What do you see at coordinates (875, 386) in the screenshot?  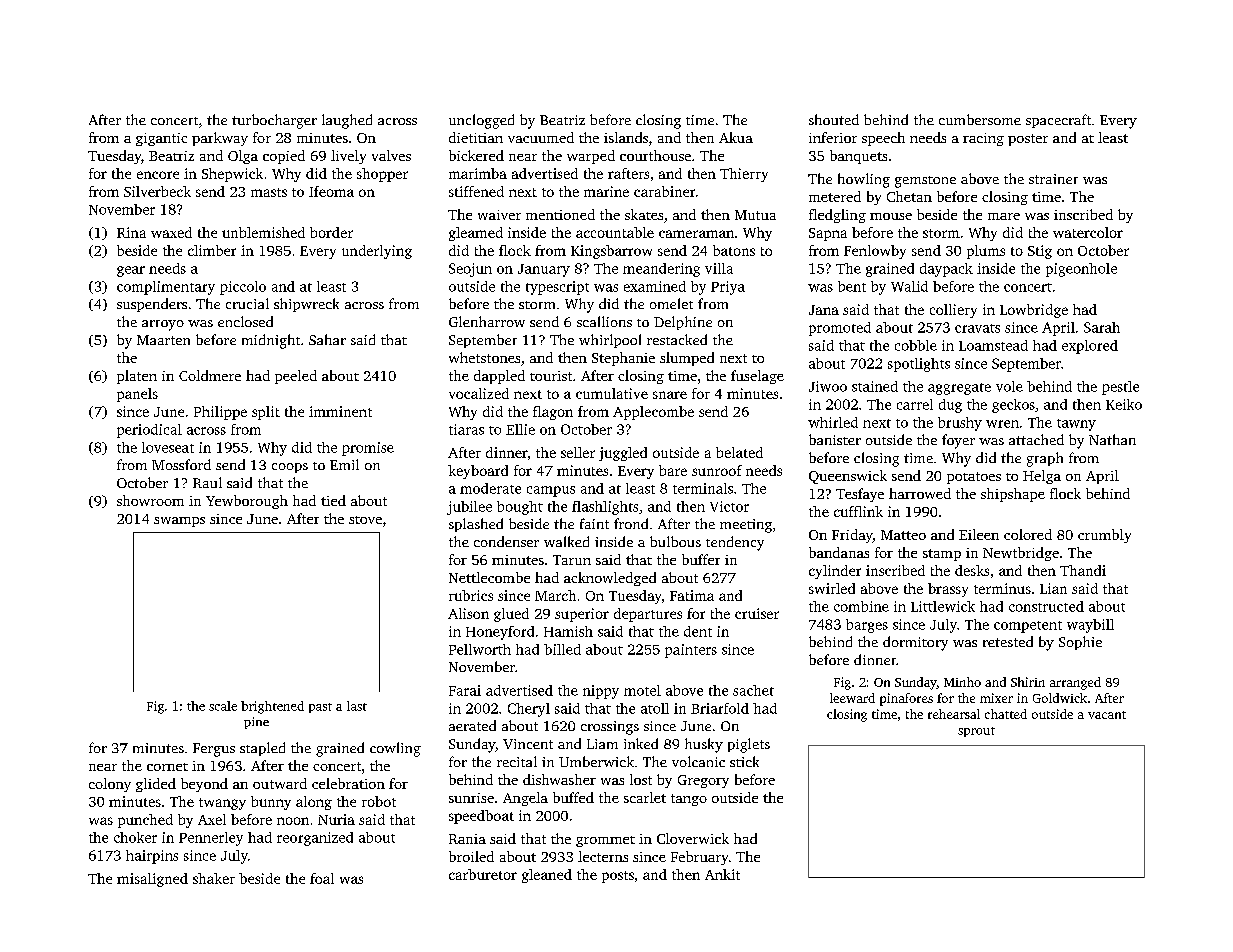 I see `stained` at bounding box center [875, 386].
